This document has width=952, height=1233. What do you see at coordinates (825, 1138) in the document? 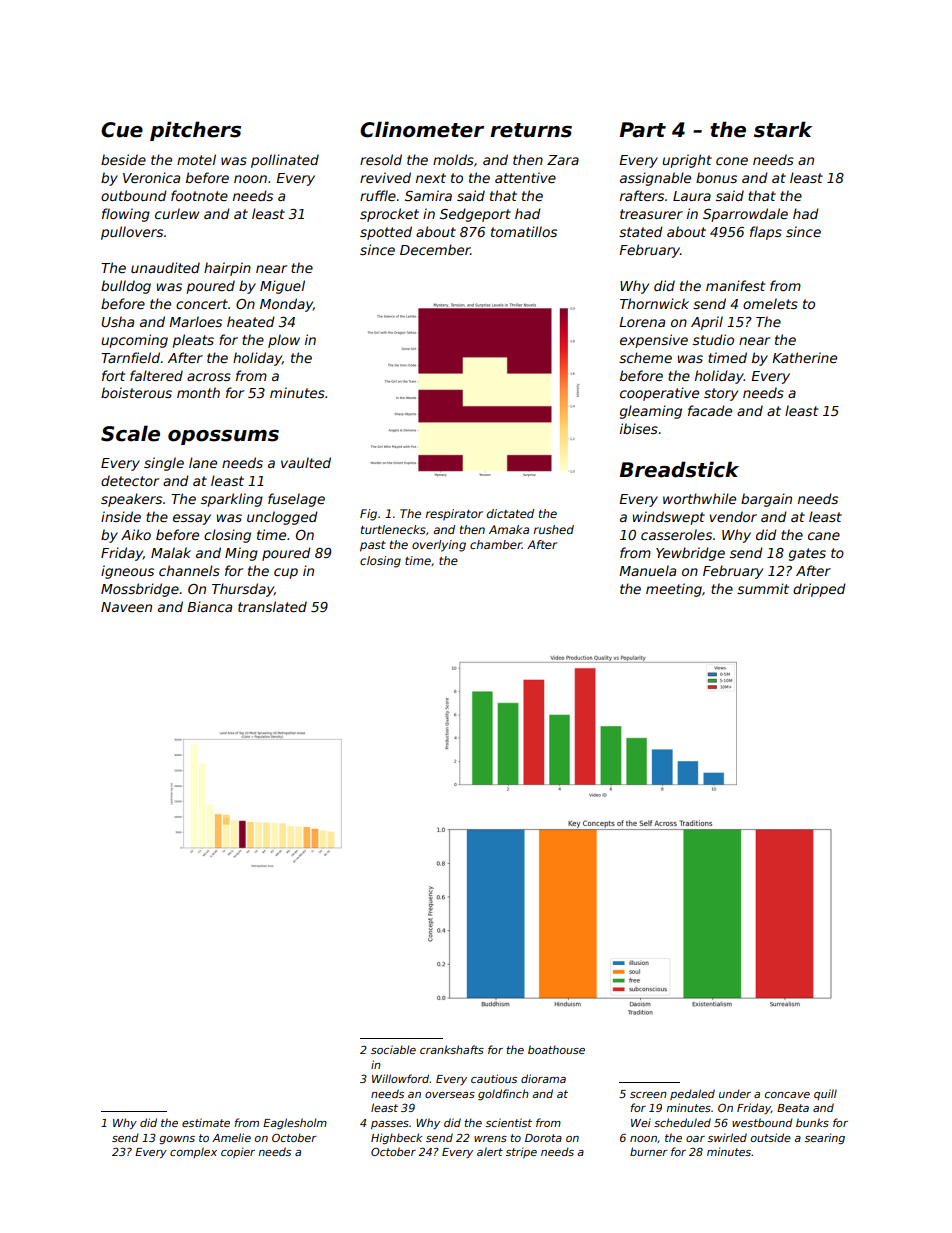
I see `searing` at bounding box center [825, 1138].
